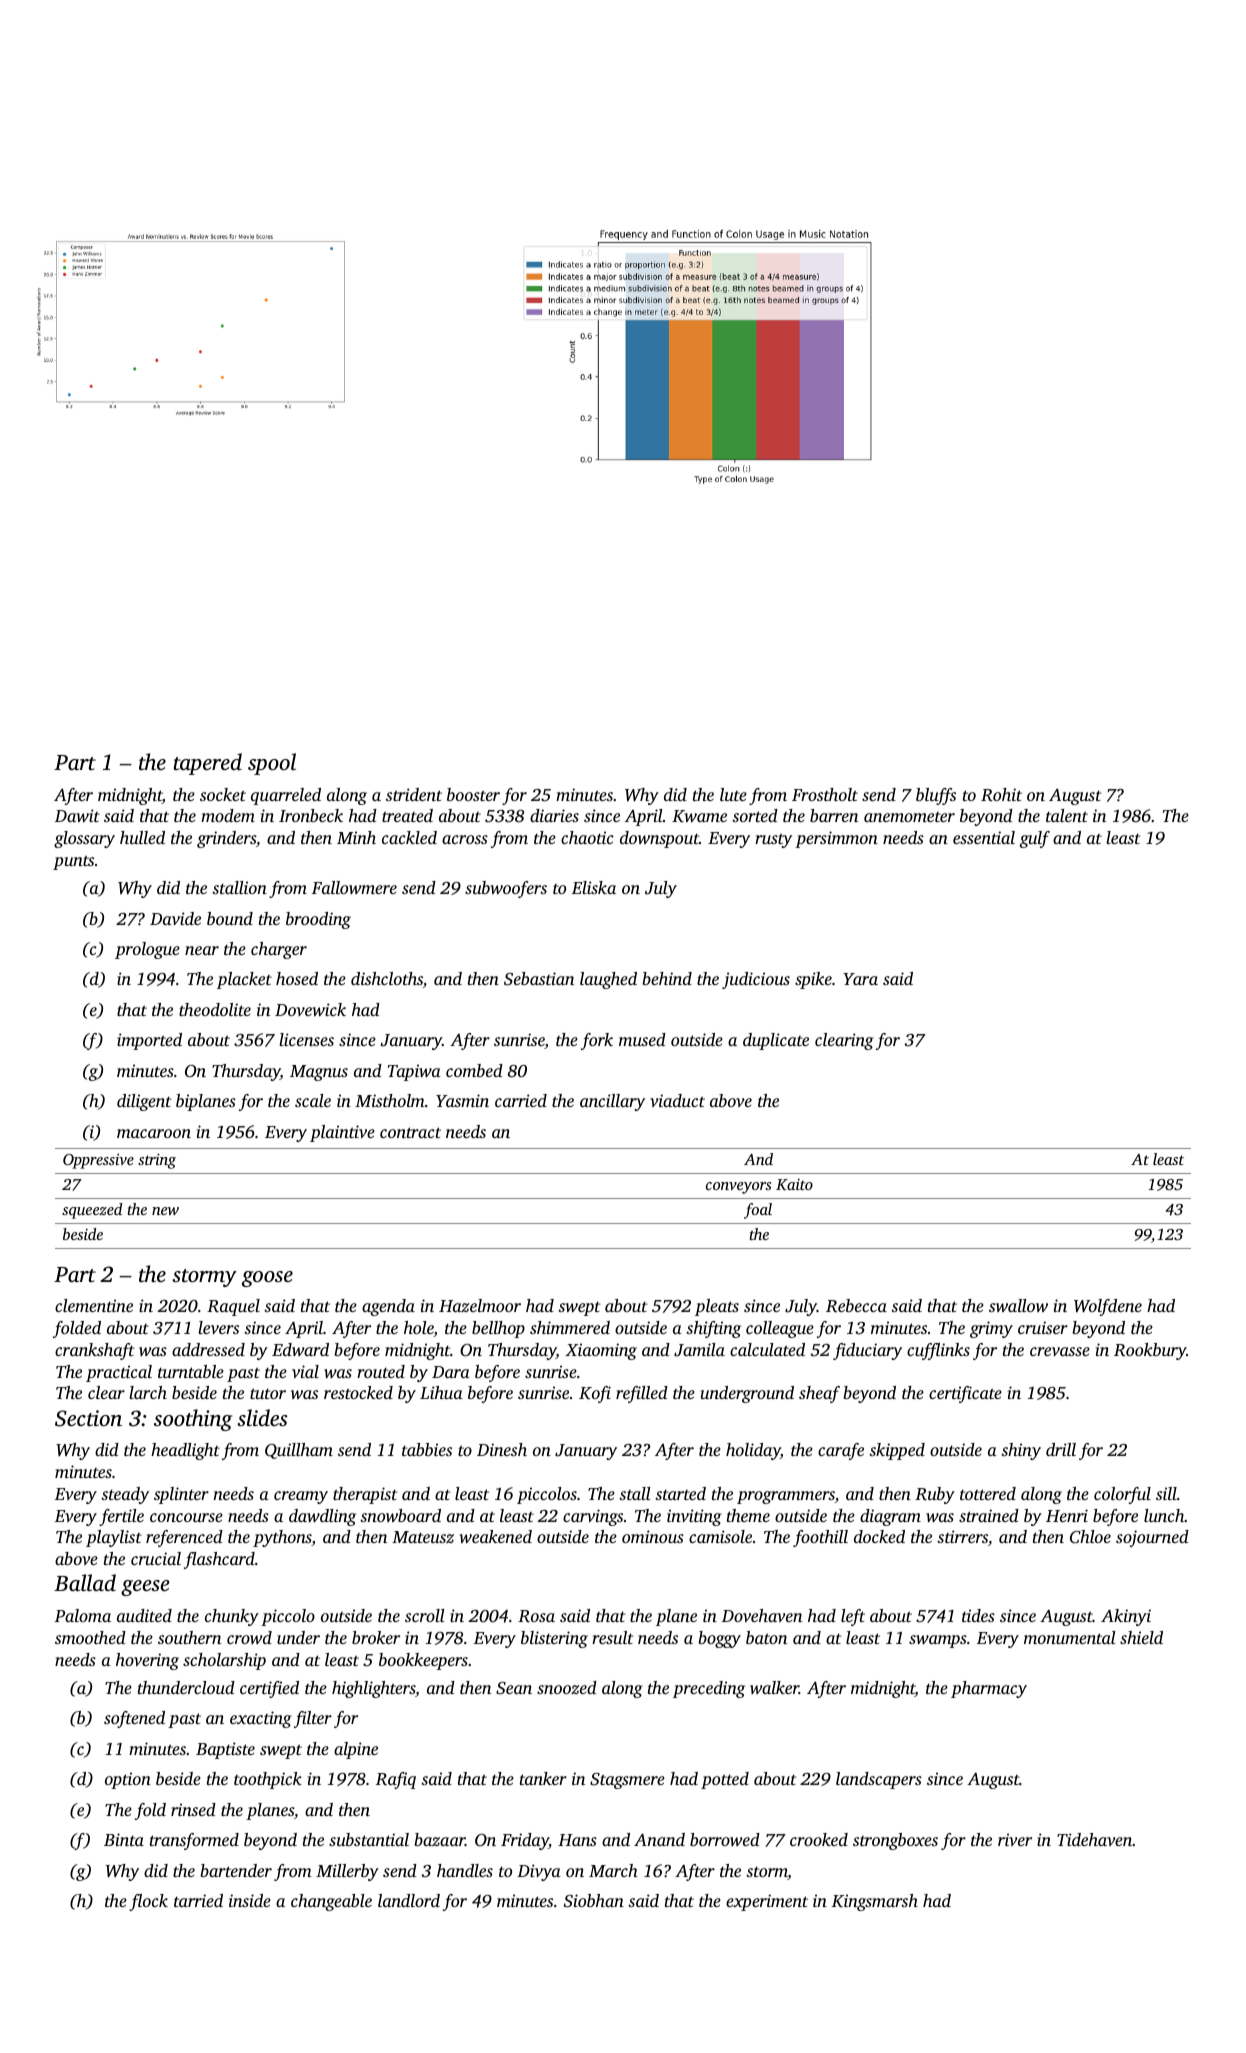 Image resolution: width=1246 pixels, height=2053 pixels. What do you see at coordinates (272, 764) in the page?
I see `spool` at bounding box center [272, 764].
